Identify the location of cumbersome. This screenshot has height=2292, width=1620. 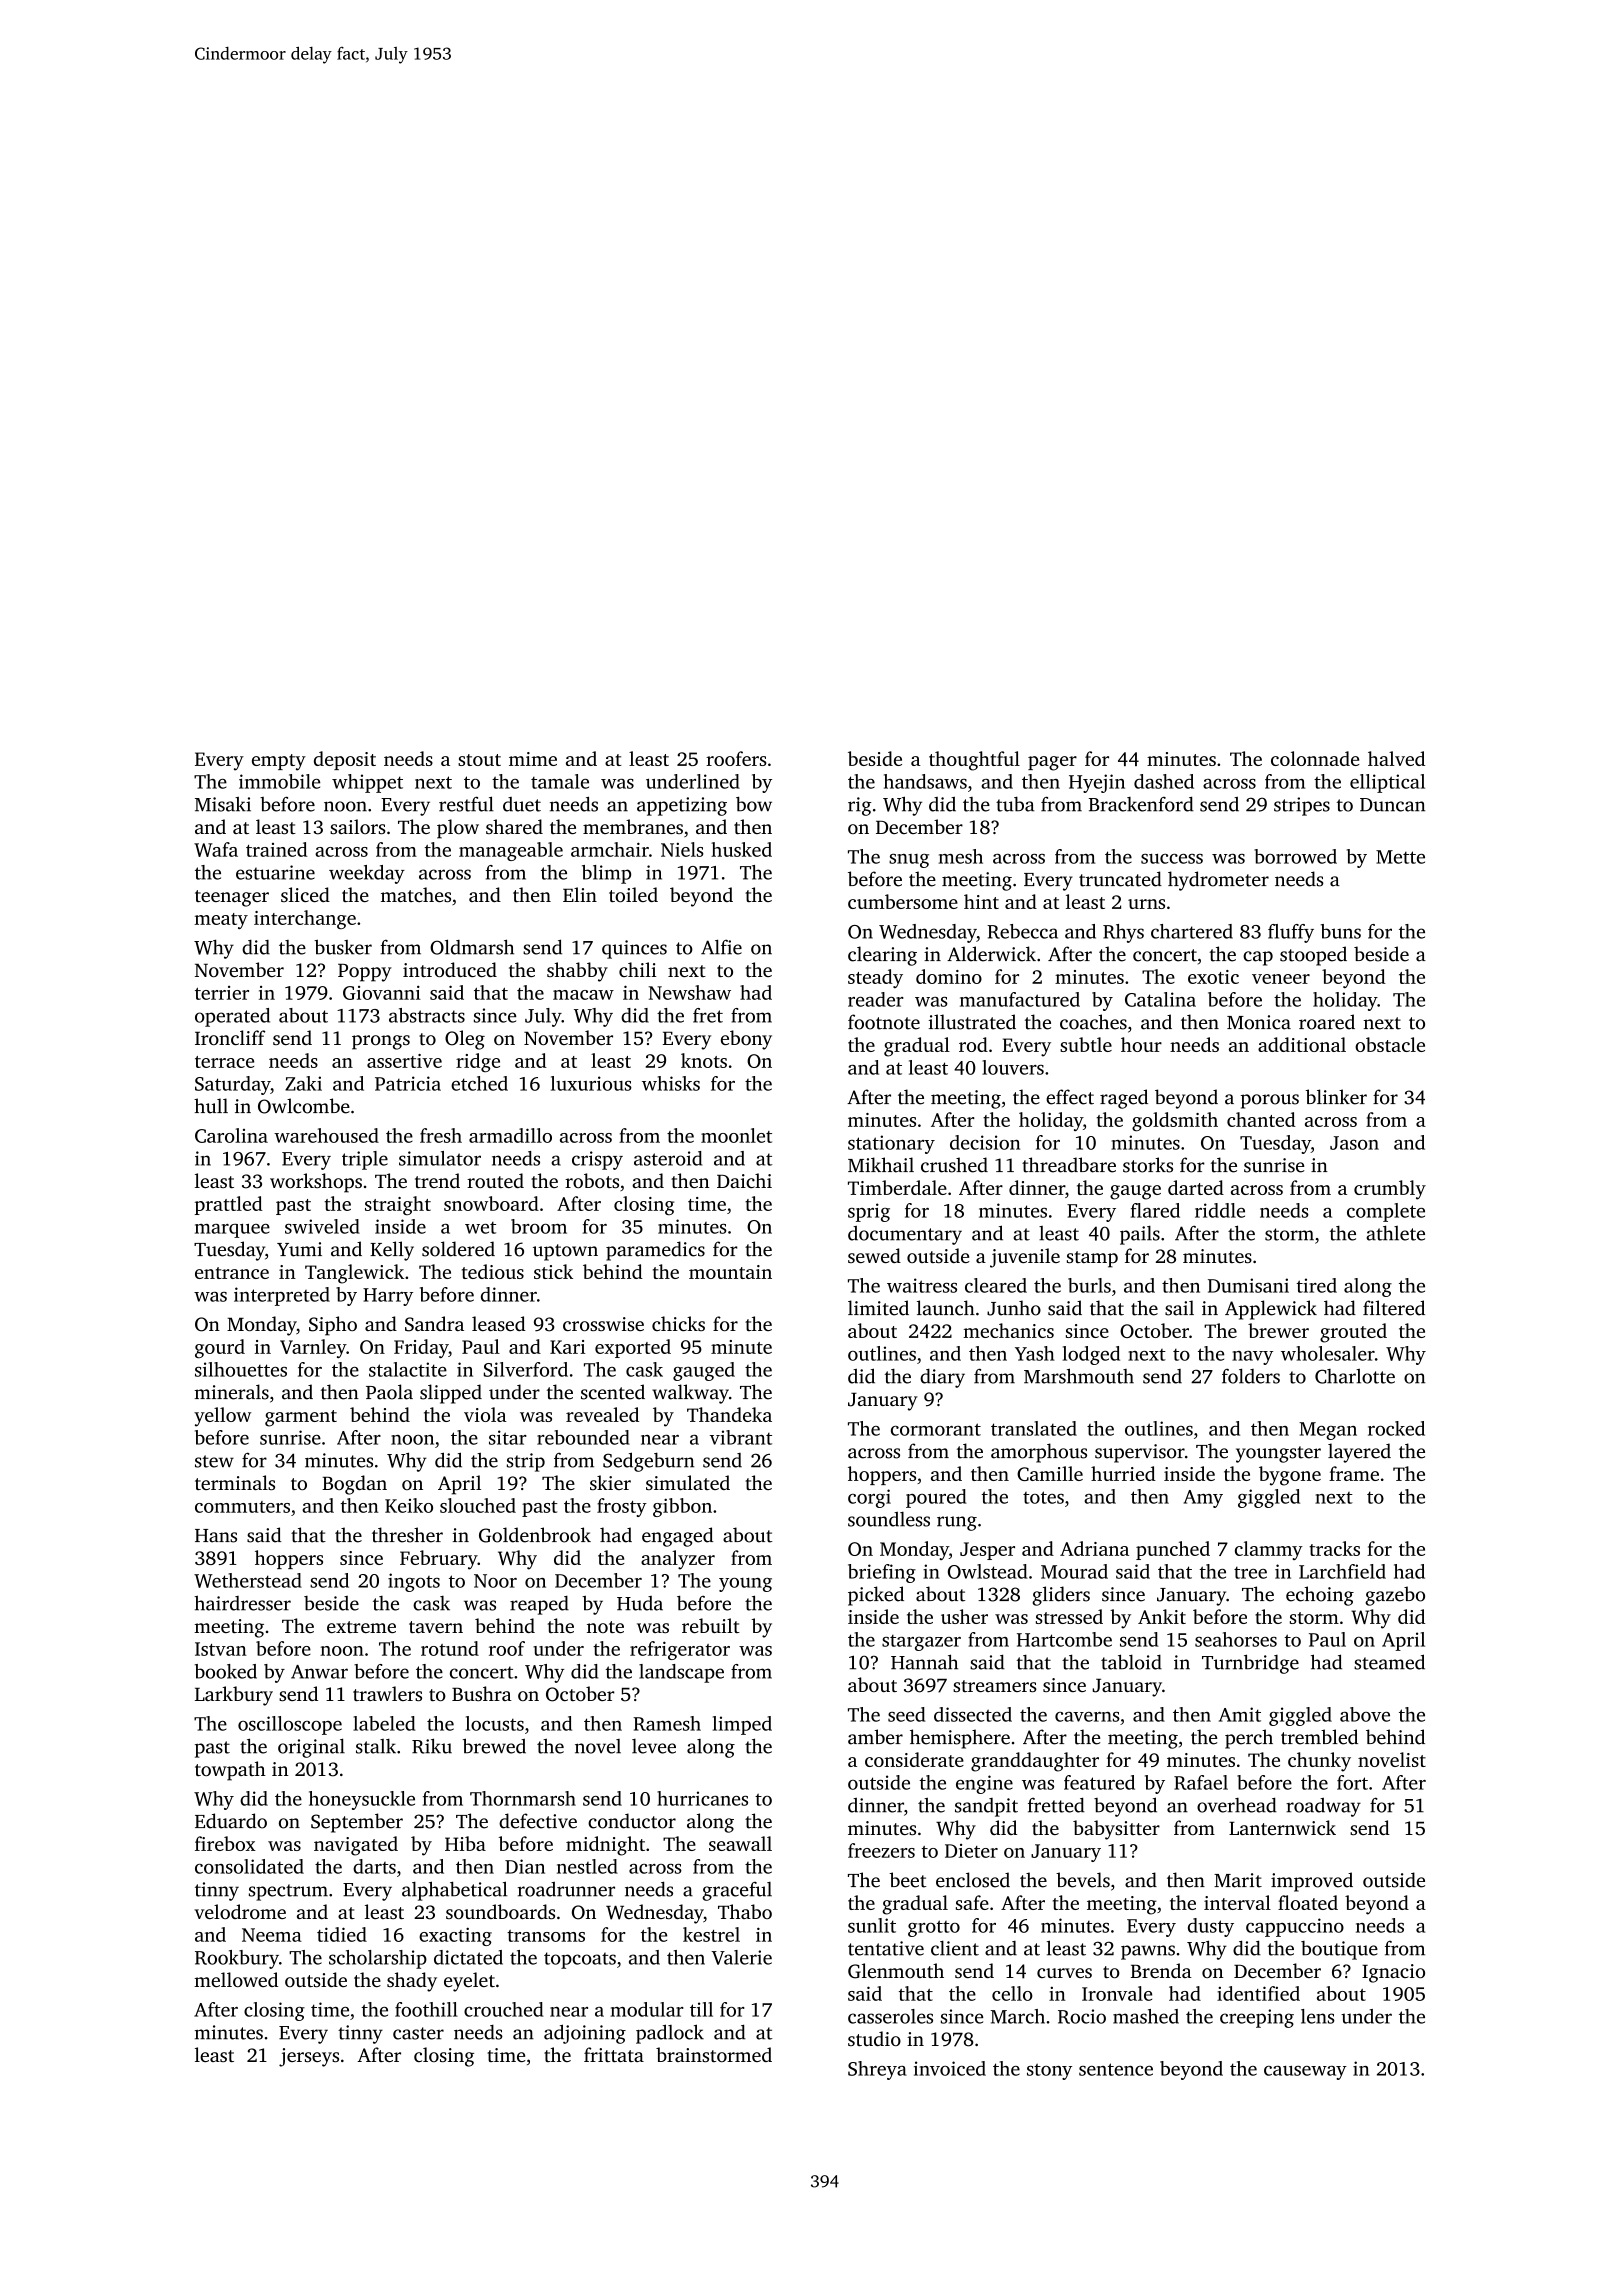
(903, 901).
